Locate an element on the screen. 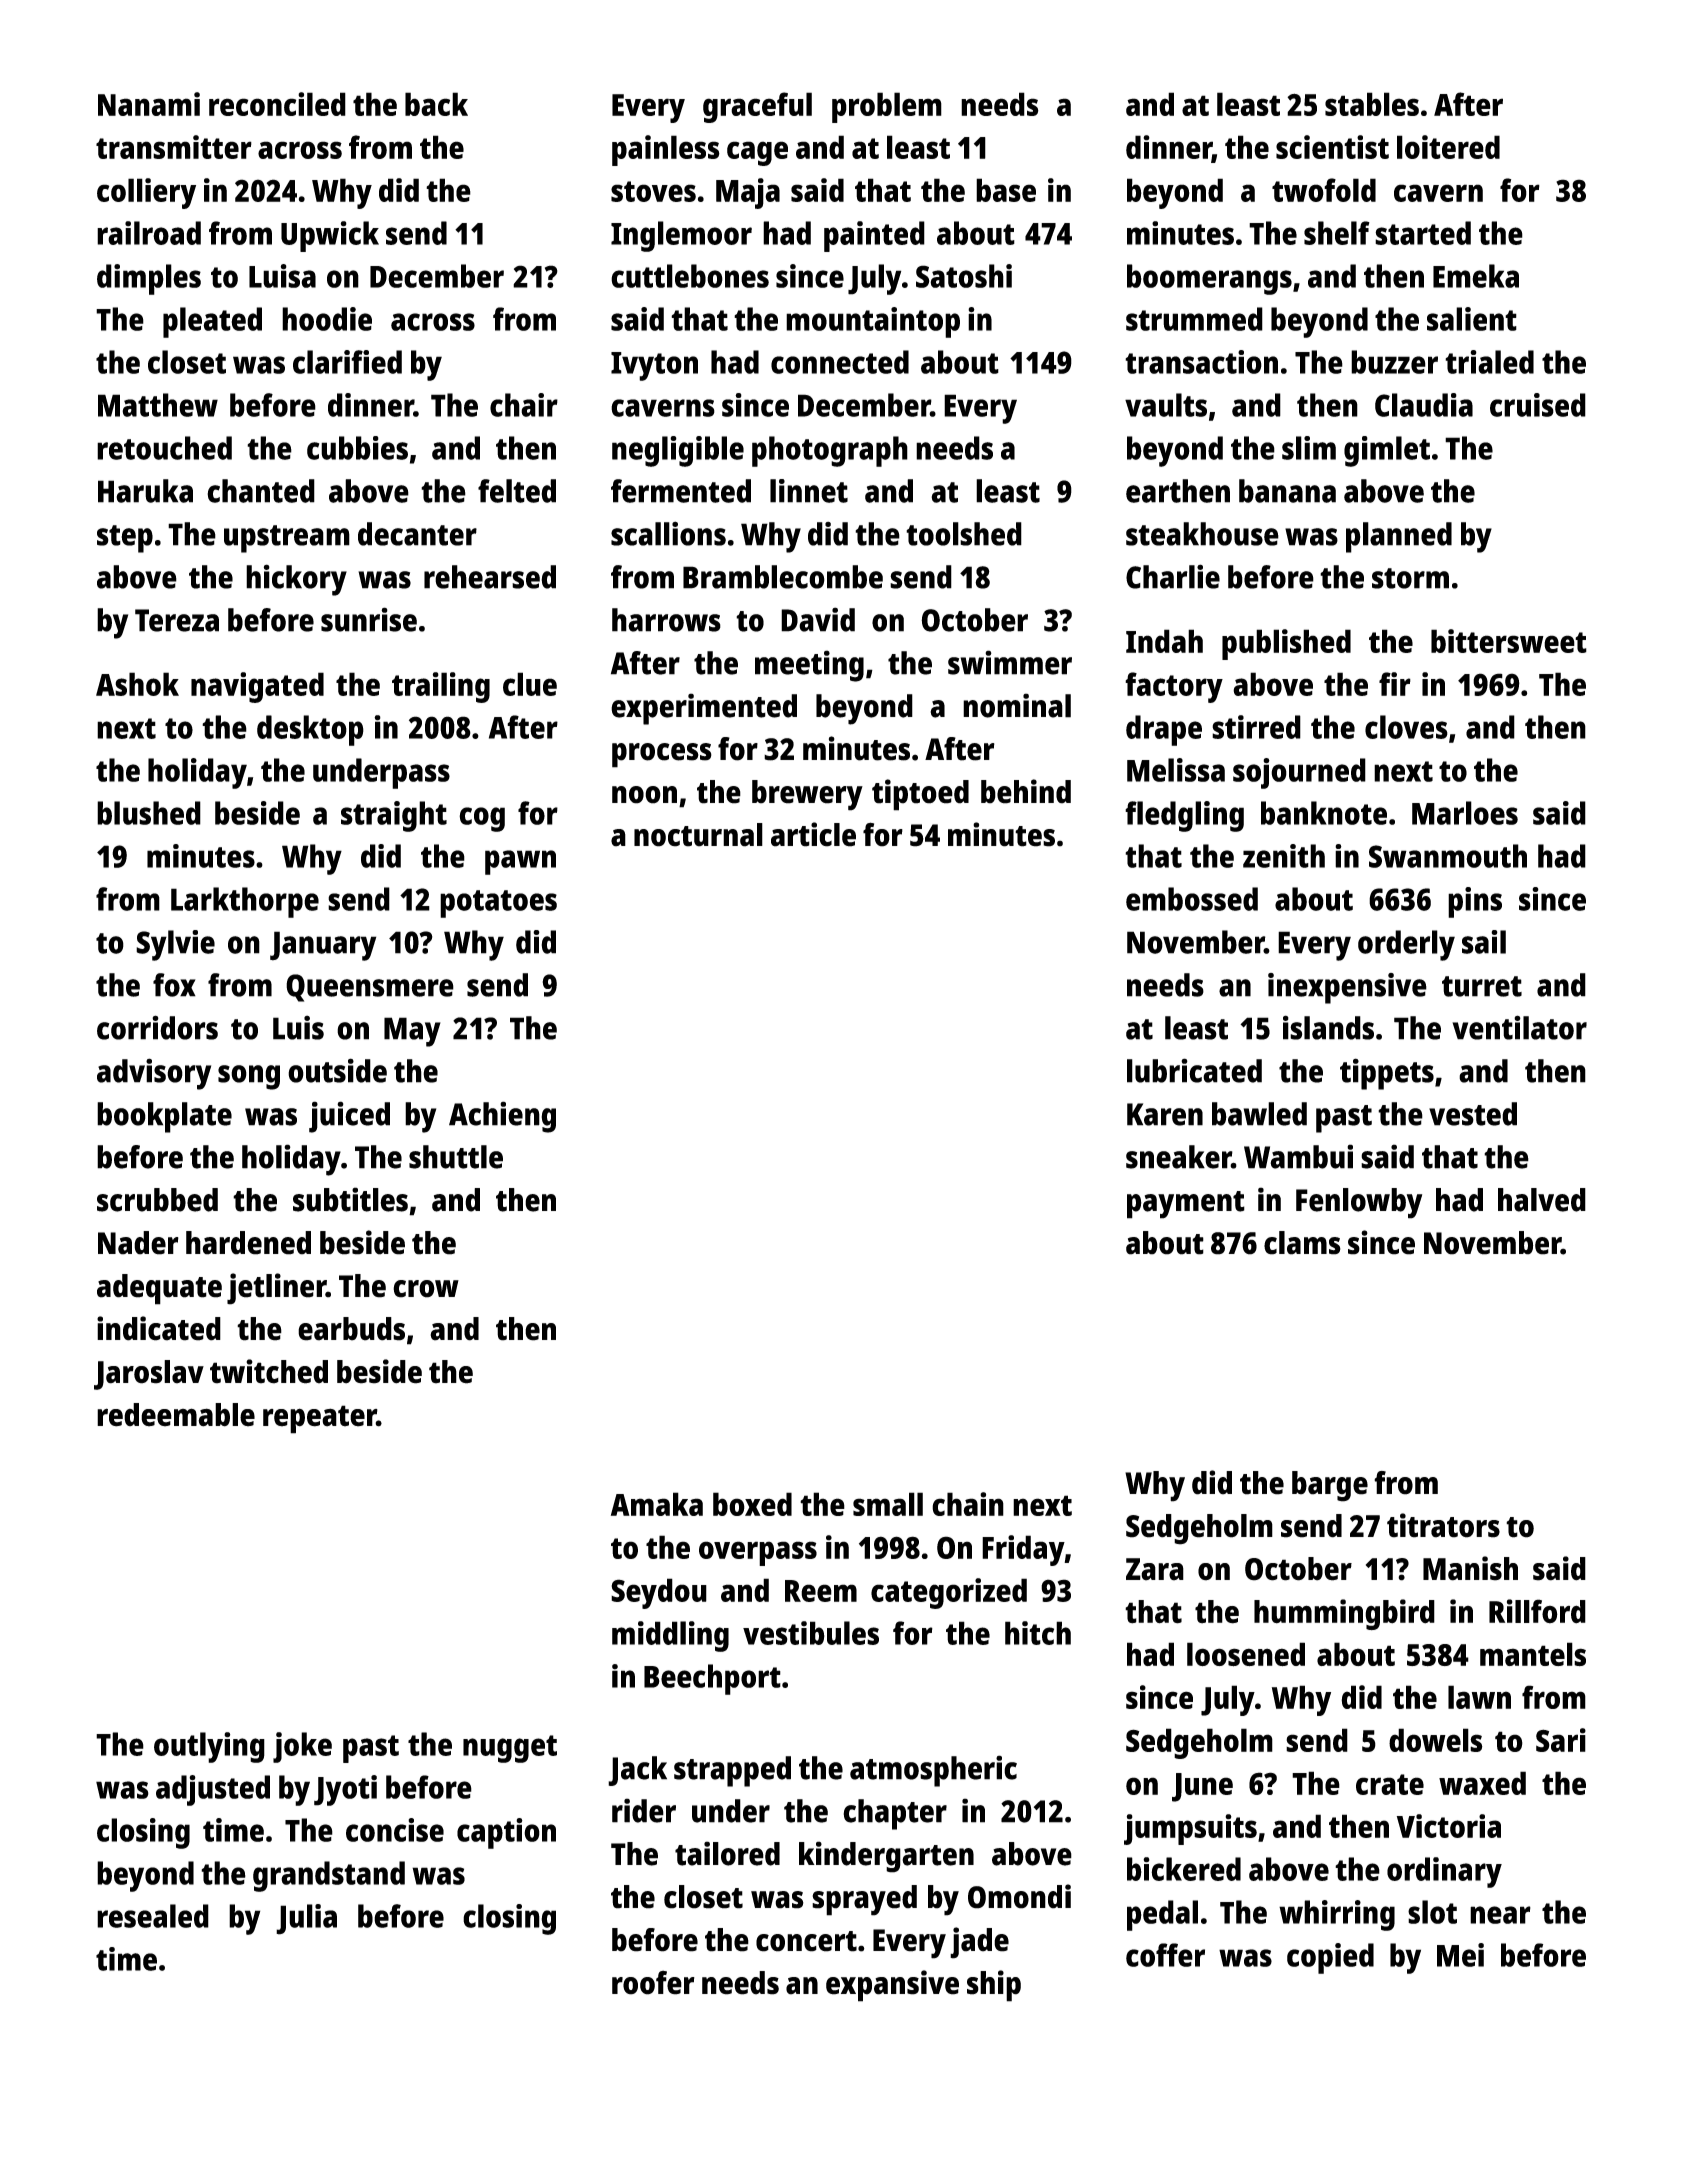 The width and height of the screenshot is (1683, 2178). stables is located at coordinates (1372, 104).
